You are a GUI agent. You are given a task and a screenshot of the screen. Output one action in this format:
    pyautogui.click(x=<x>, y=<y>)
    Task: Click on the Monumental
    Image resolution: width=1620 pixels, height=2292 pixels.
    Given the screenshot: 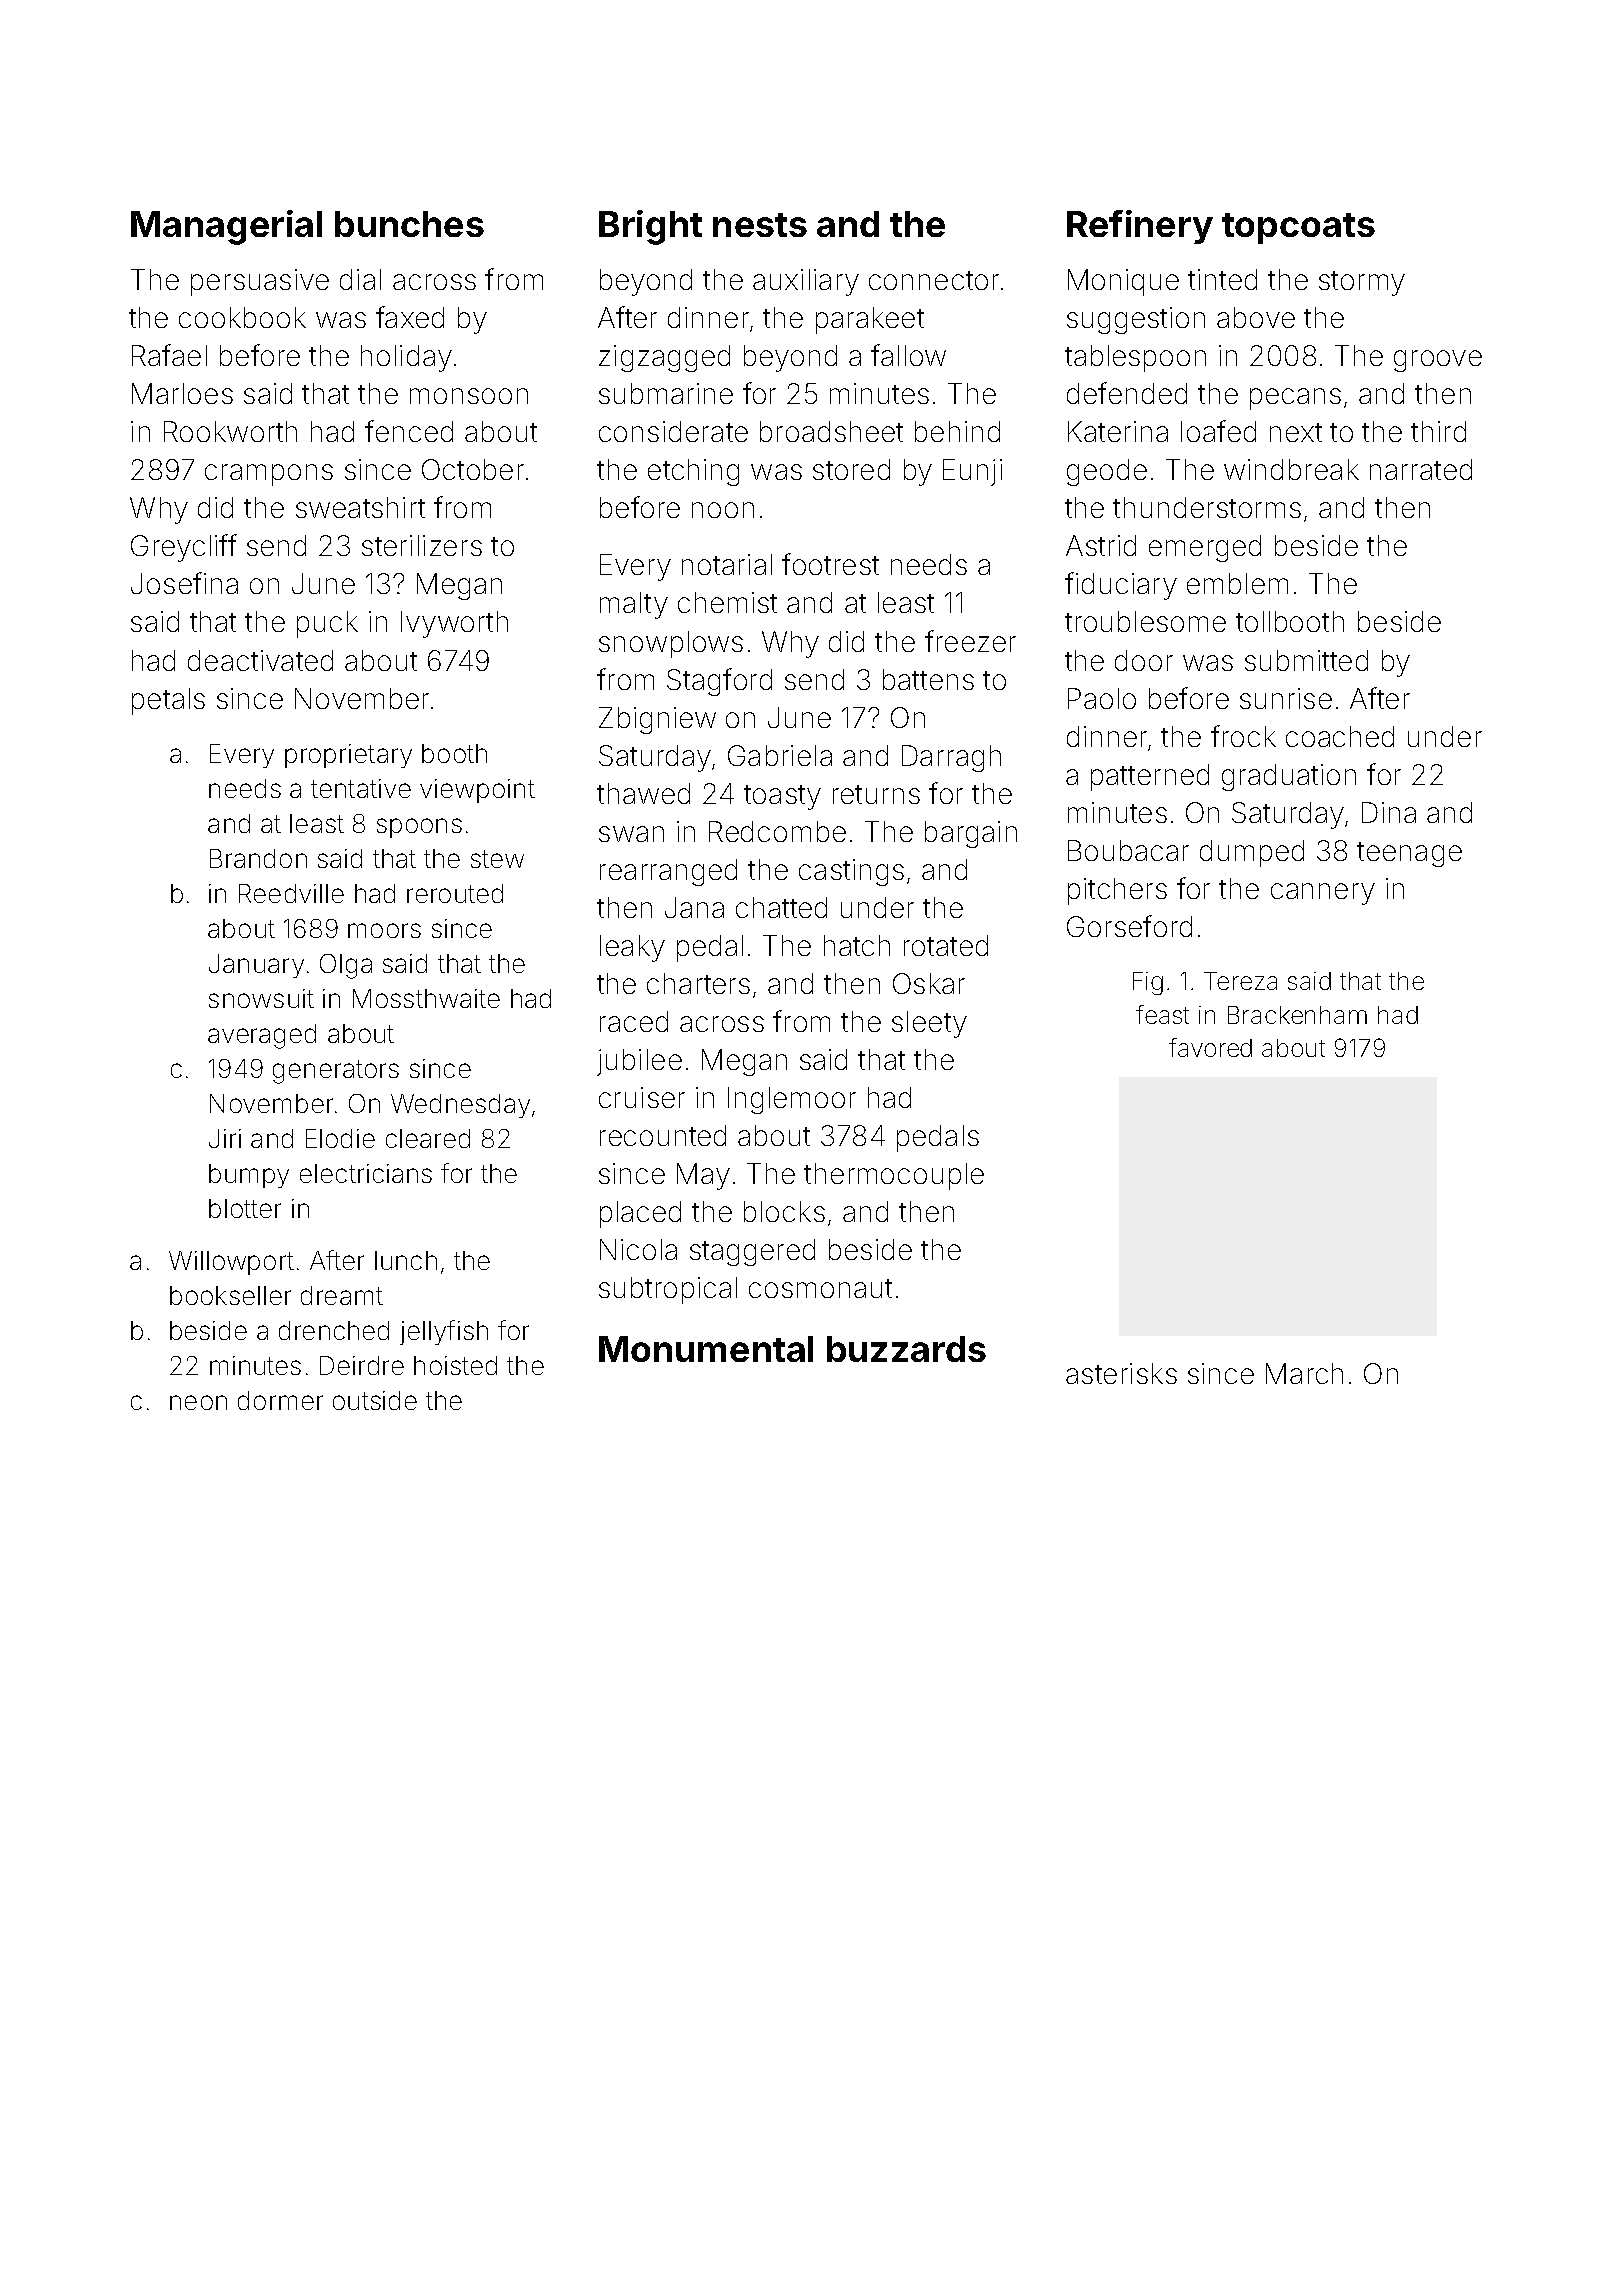 What is the action you would take?
    pyautogui.click(x=706, y=1349)
